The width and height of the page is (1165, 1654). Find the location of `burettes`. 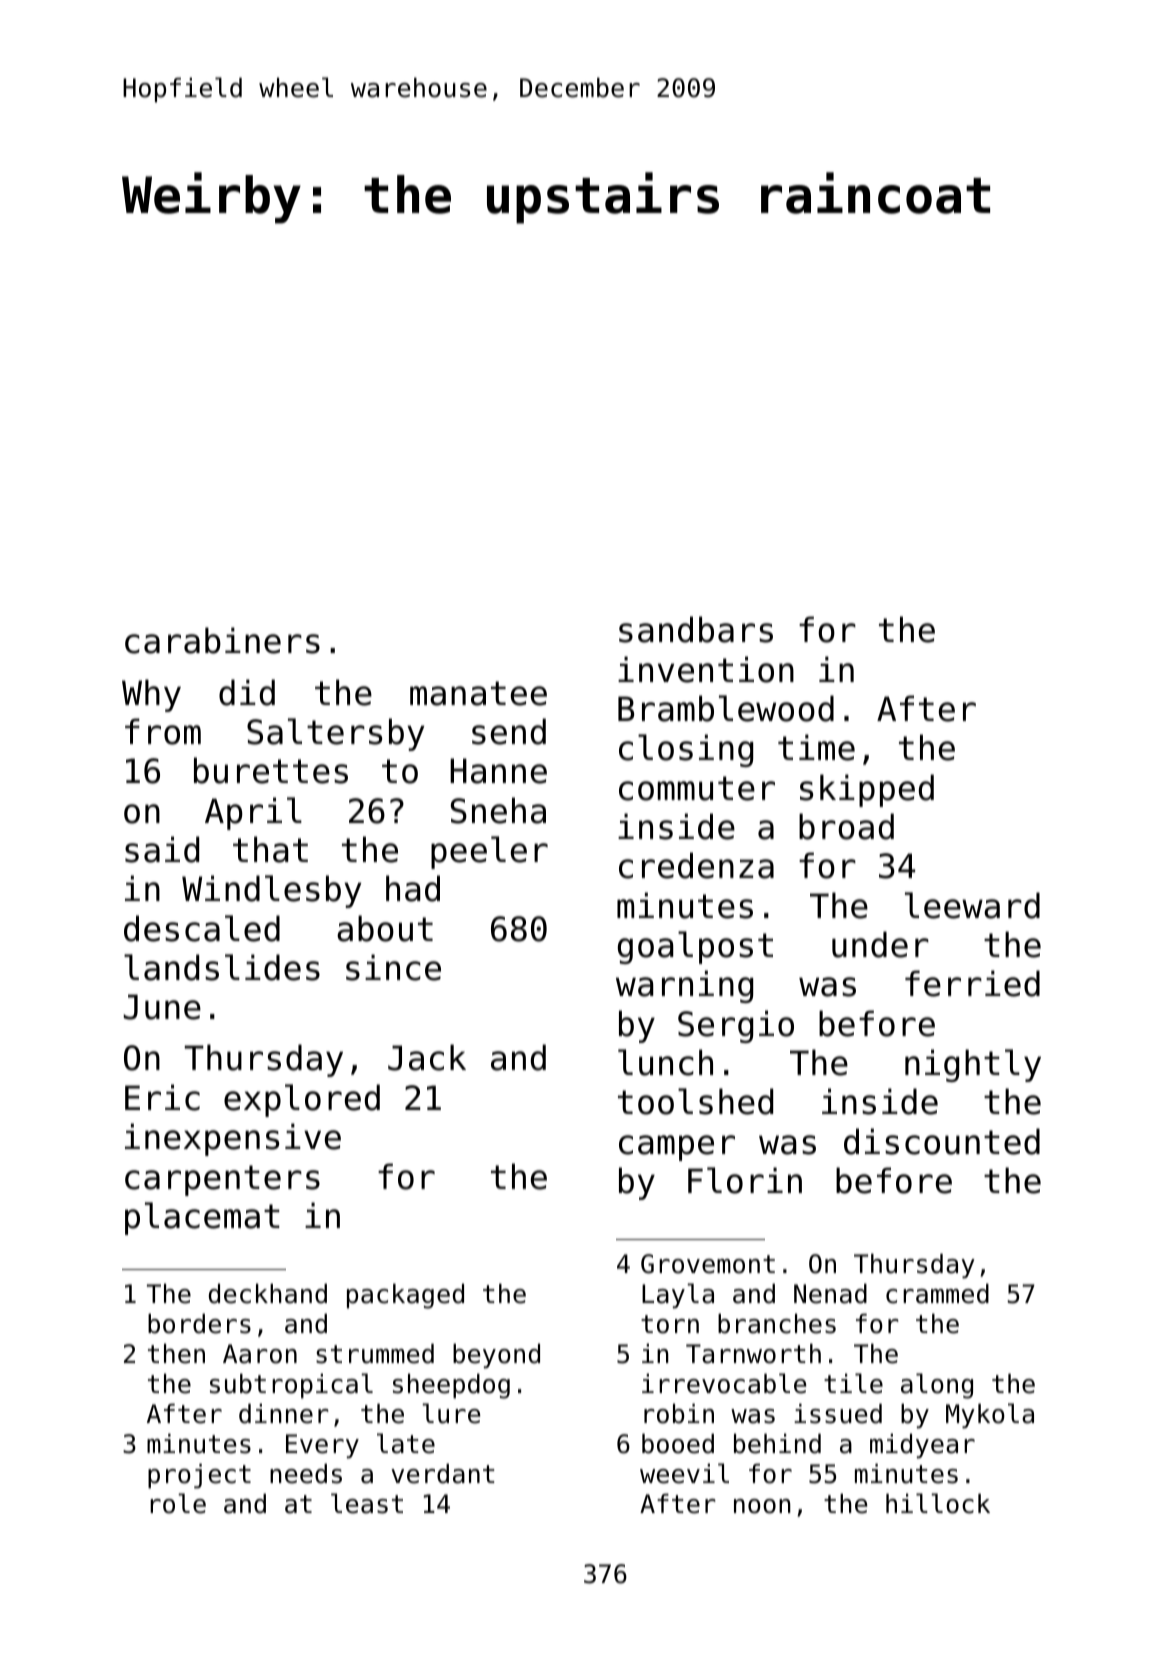

burettes is located at coordinates (271, 770).
